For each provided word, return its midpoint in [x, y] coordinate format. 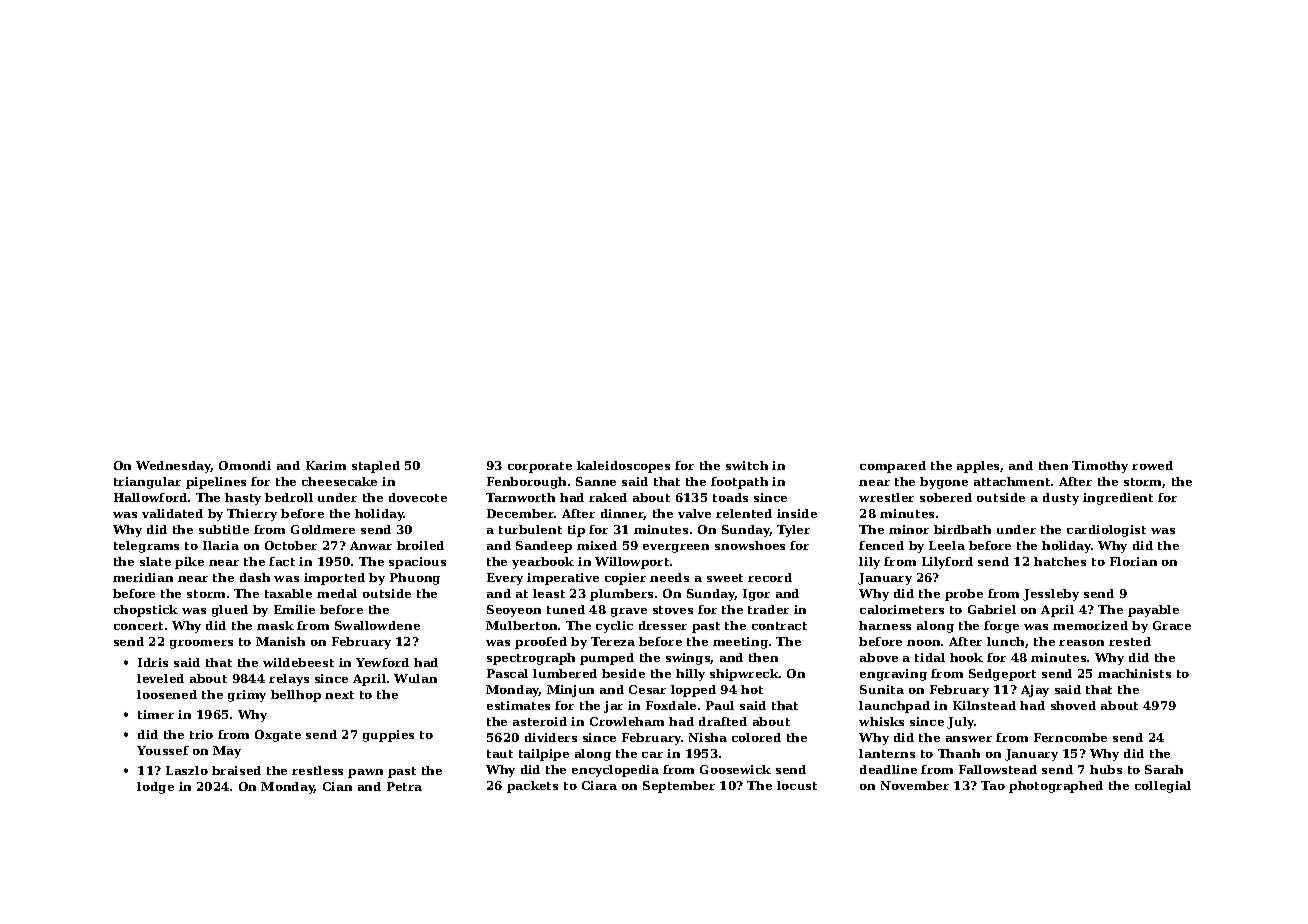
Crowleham [627, 721]
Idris [153, 662]
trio [201, 734]
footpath [739, 483]
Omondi [245, 465]
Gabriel [992, 609]
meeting [740, 643]
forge [1001, 627]
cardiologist [1106, 531]
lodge [155, 788]
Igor [756, 595]
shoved [1073, 705]
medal [337, 593]
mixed [597, 545]
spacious [417, 563]
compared [893, 467]
